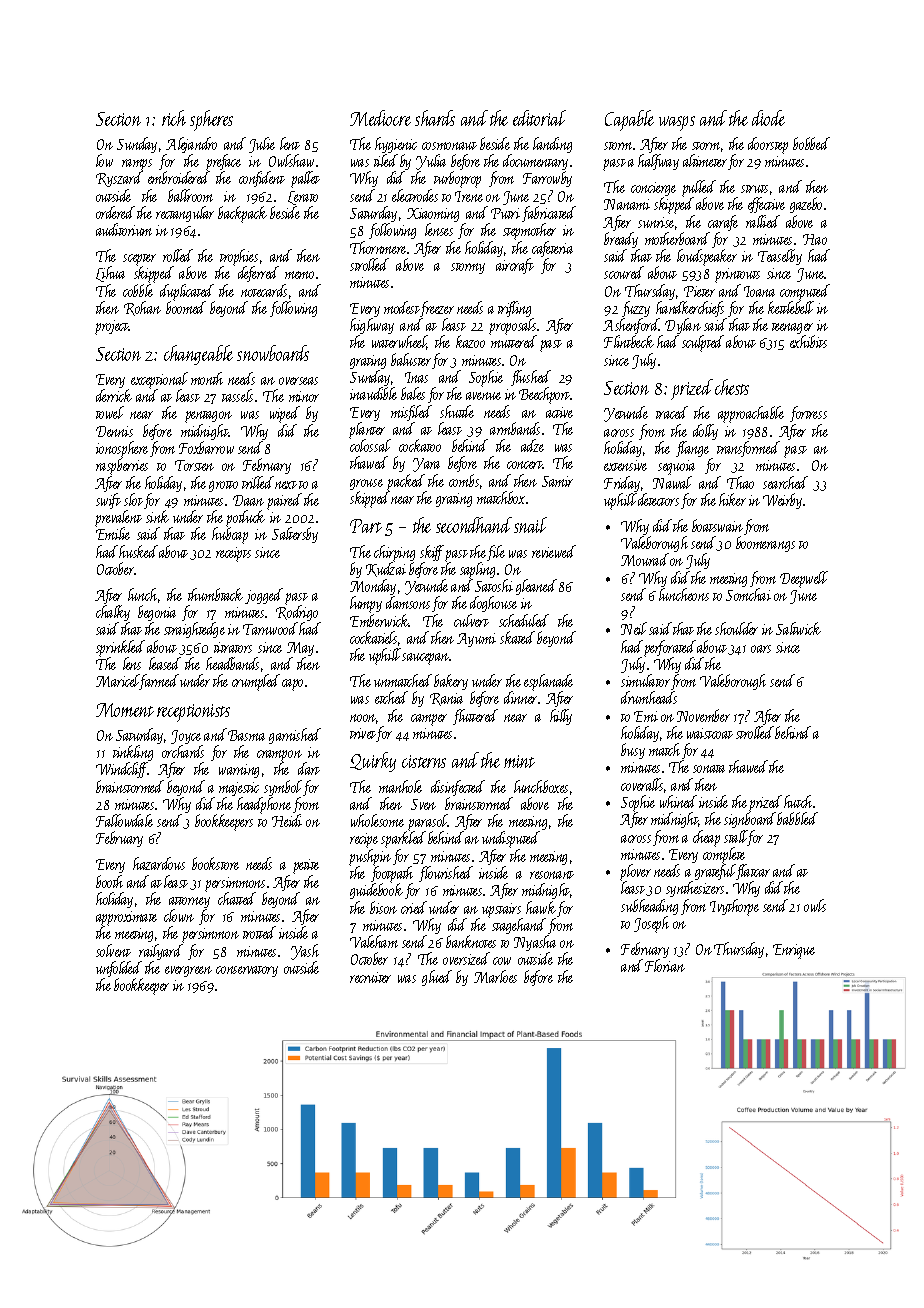 The image size is (924, 1308). Describe the element at coordinates (380, 118) in the screenshot. I see `Mediocre` at that location.
